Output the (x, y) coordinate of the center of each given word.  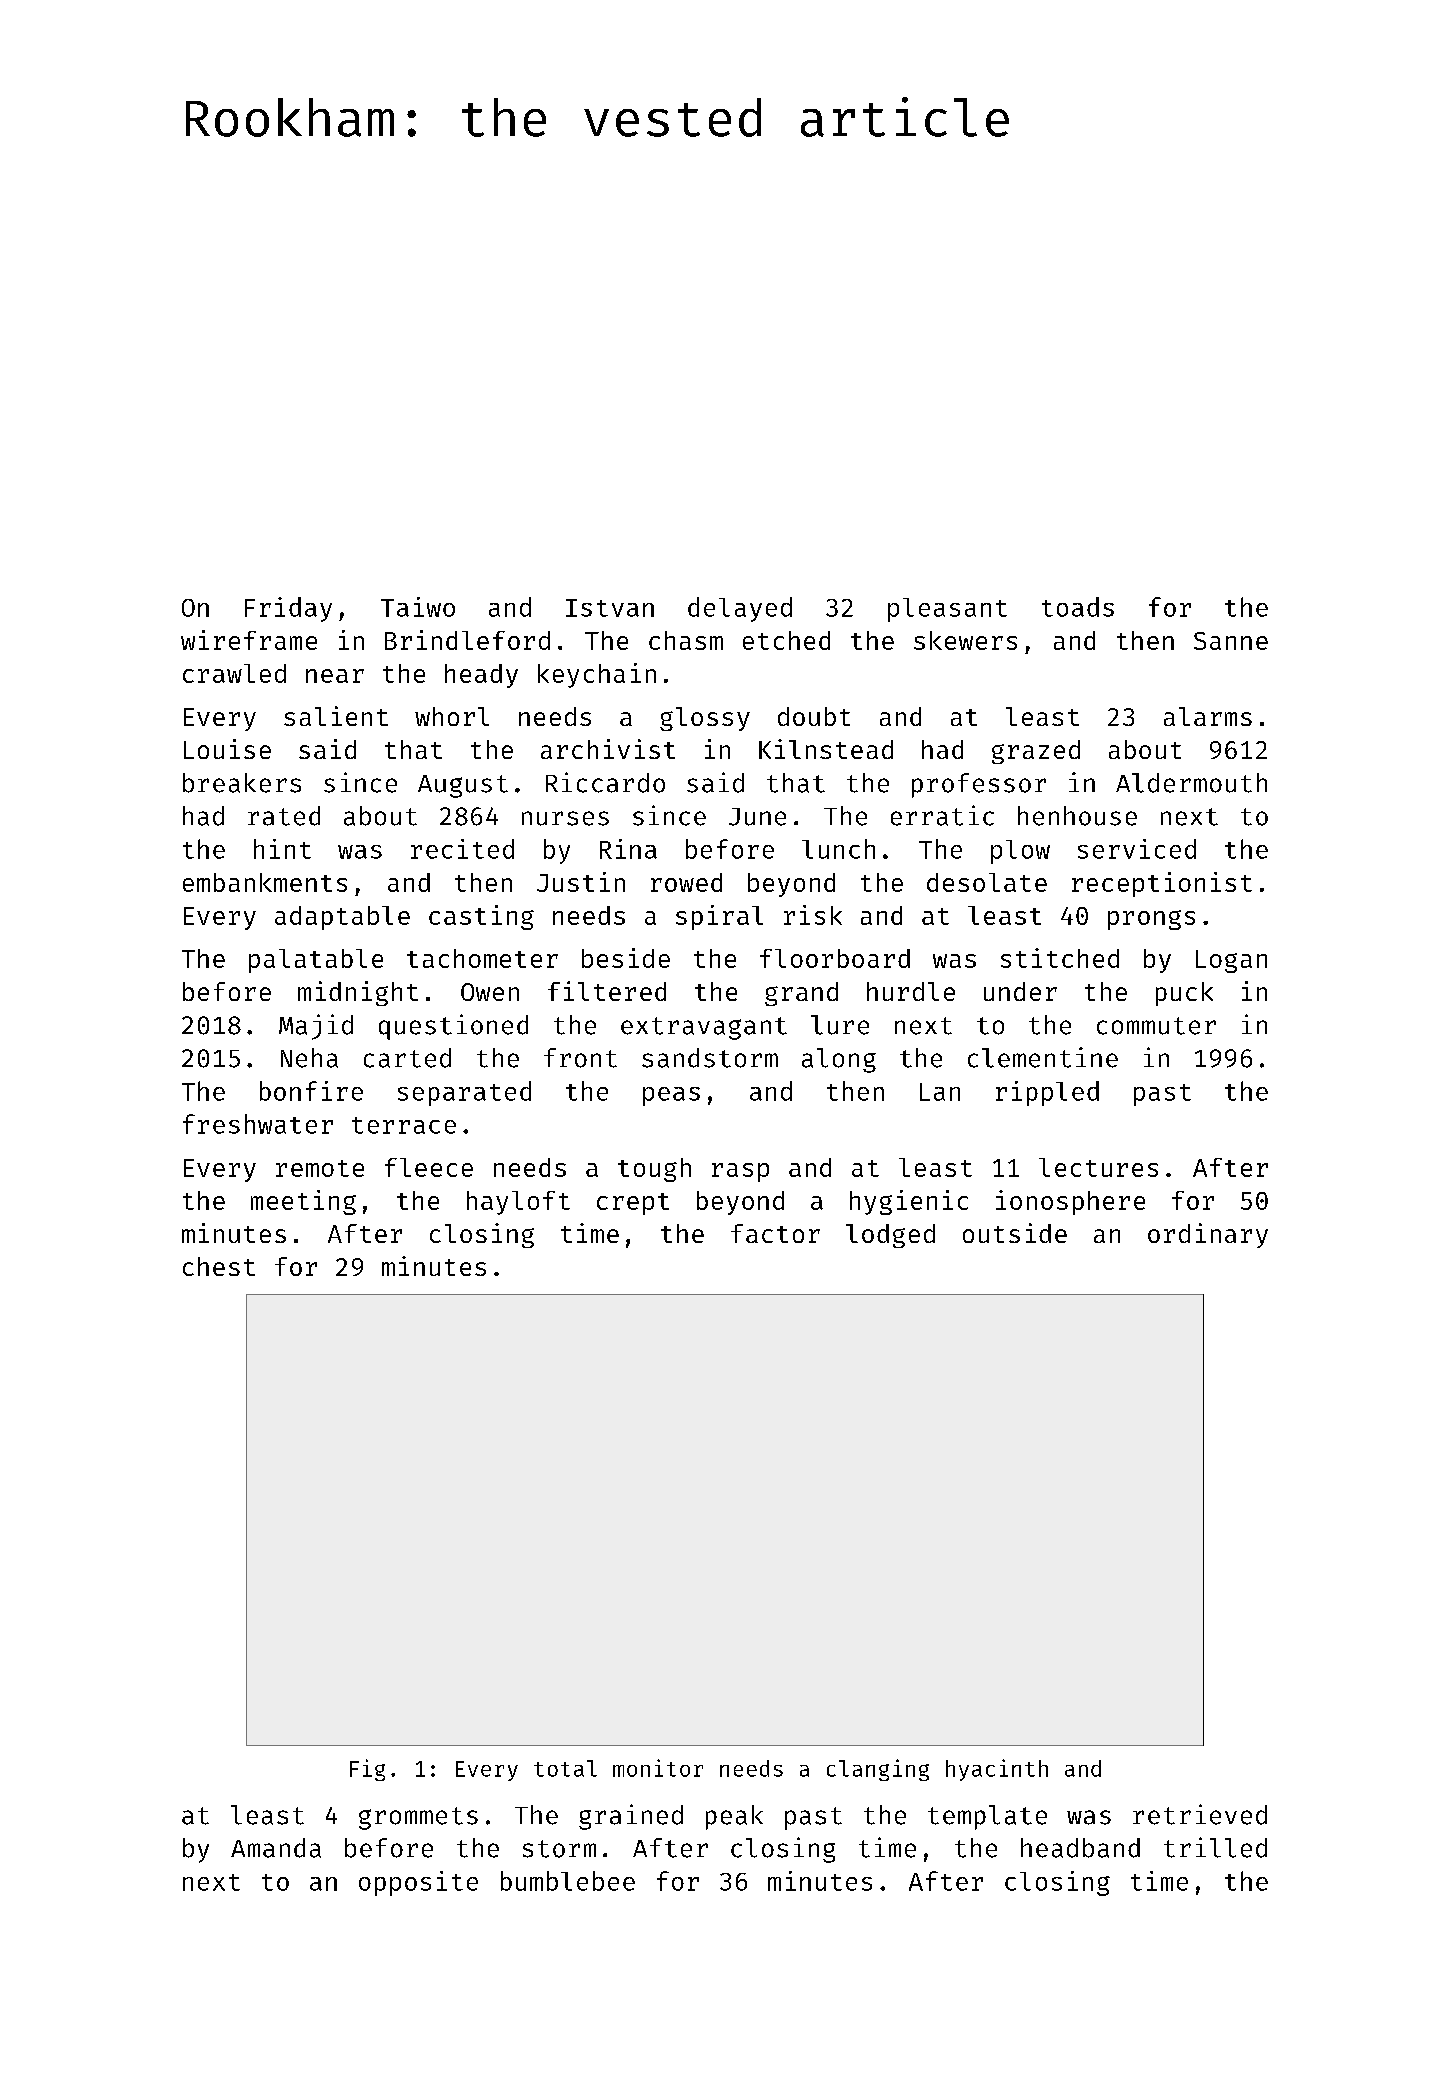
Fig (367, 1770)
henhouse (1077, 816)
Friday (288, 609)
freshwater (258, 1124)
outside (1015, 1233)
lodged (890, 1236)
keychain (597, 675)
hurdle (911, 991)
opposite (418, 1883)
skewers (965, 640)
